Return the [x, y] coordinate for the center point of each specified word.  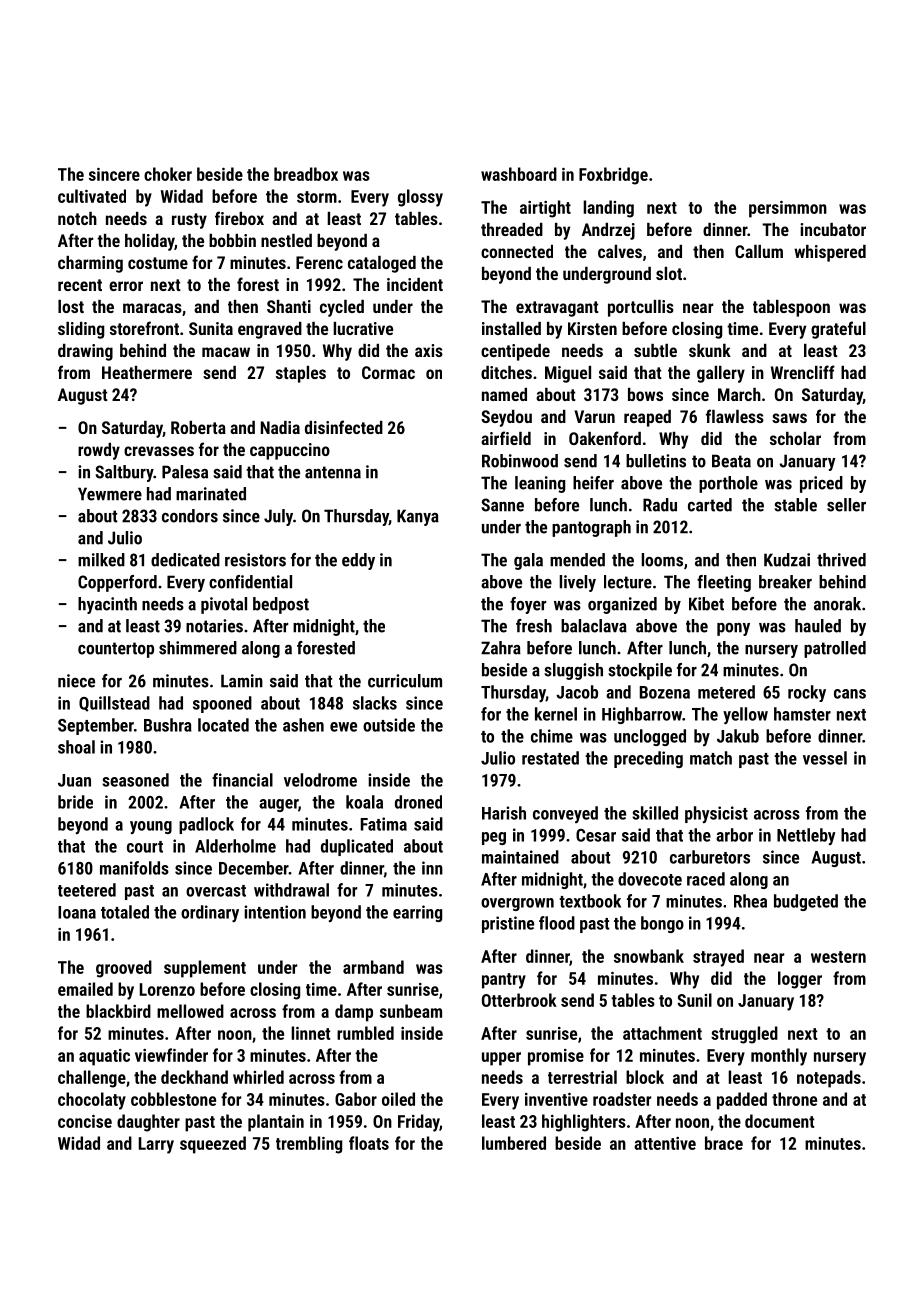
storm [317, 197]
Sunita [211, 328]
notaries [214, 626]
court [145, 847]
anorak [837, 604]
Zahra [501, 648]
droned [418, 802]
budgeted [806, 902]
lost [71, 306]
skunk [710, 350]
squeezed [213, 1145]
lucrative [363, 328]
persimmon [788, 209]
